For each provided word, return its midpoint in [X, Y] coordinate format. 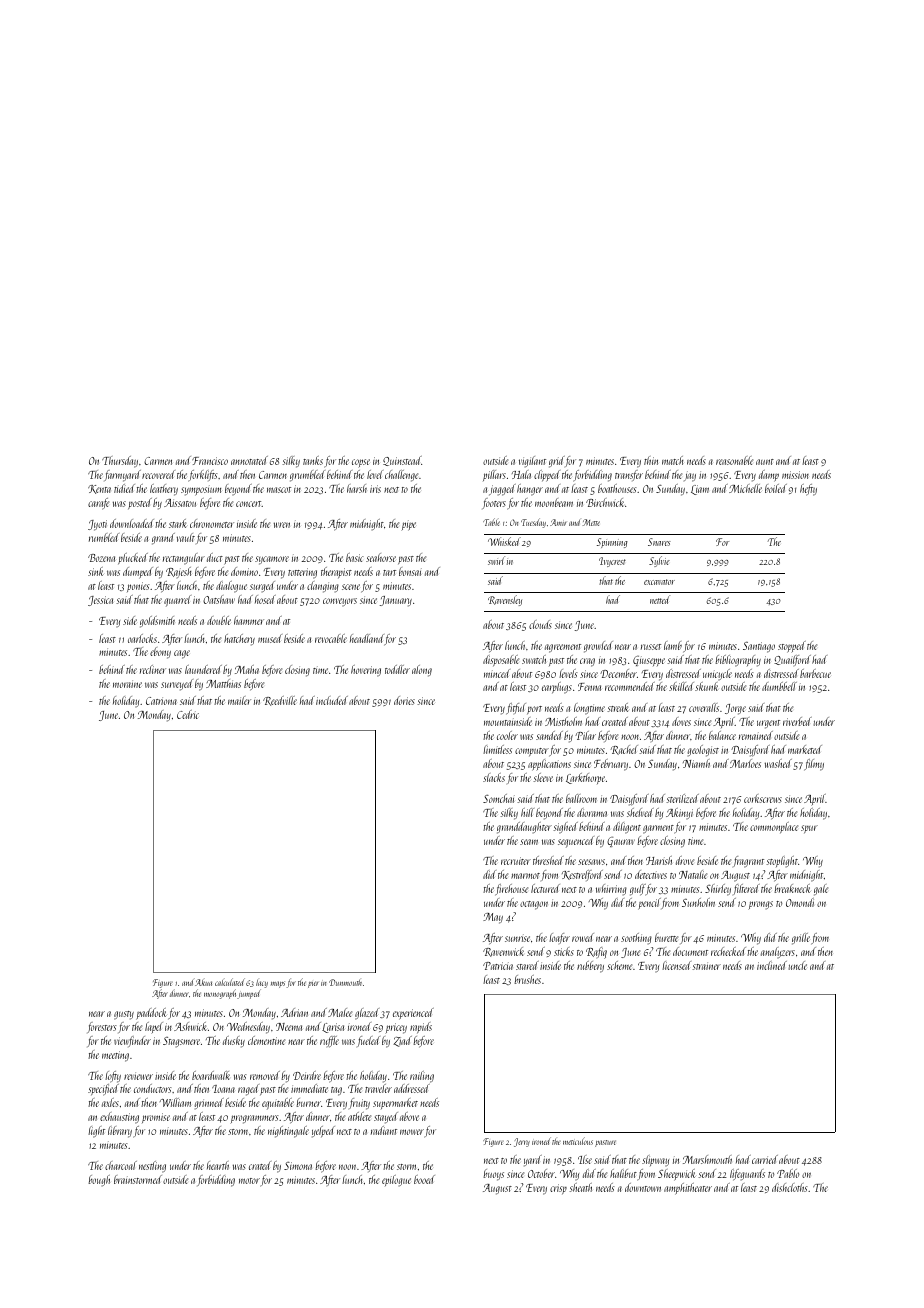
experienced [413, 1014]
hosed [265, 599]
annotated [249, 460]
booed [424, 1179]
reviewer [138, 1076]
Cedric [188, 714]
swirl [496, 560]
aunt [765, 462]
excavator [659, 582]
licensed [676, 965]
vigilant [532, 461]
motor [249, 1181]
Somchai [499, 798]
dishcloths [790, 1187]
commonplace [774, 827]
